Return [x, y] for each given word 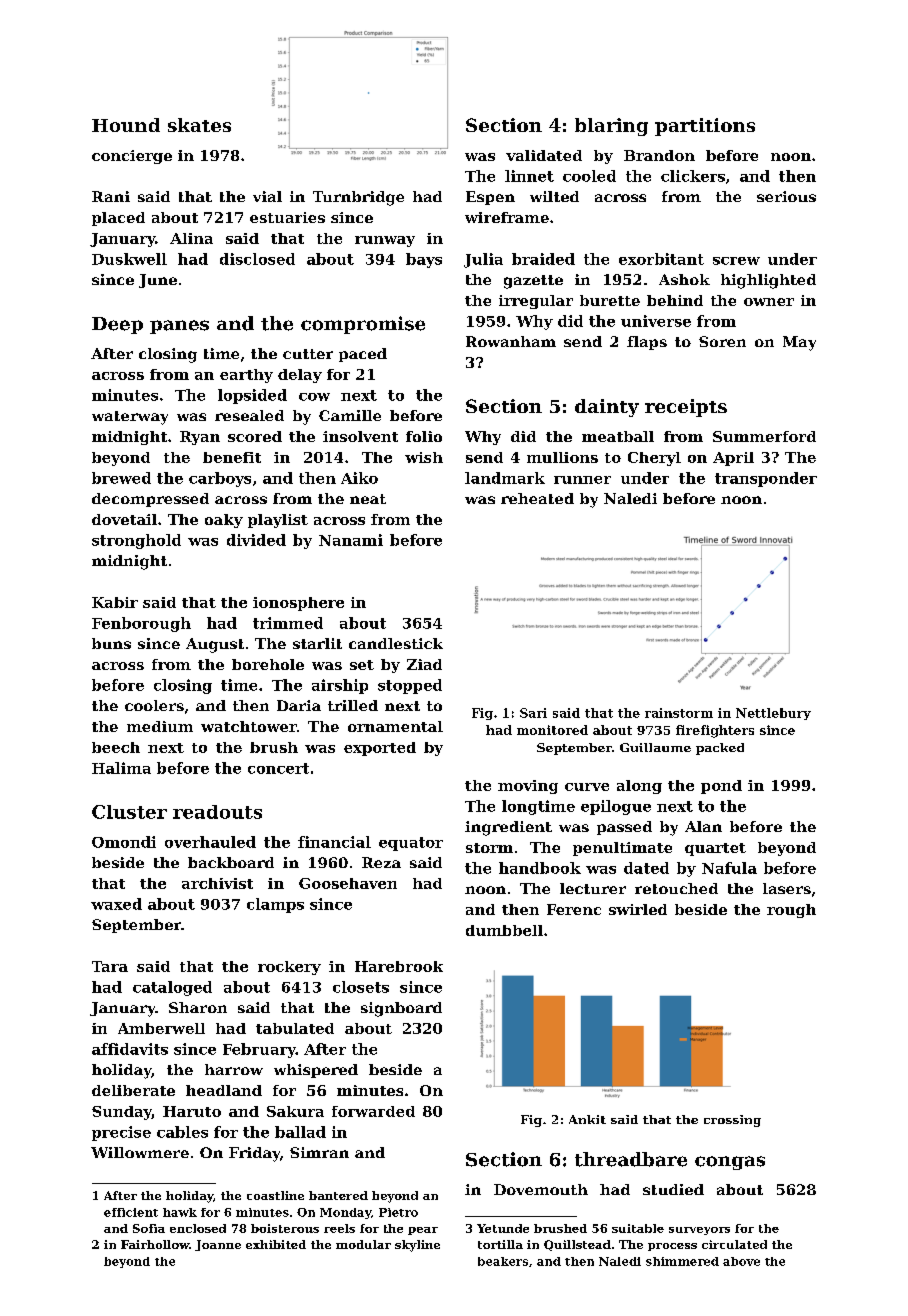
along [639, 787]
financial [334, 842]
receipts [686, 408]
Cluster [129, 812]
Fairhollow [155, 1244]
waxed [116, 904]
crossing [732, 1121]
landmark [505, 478]
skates [199, 125]
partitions [705, 127]
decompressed [150, 500]
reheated [537, 498]
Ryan [200, 438]
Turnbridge [358, 198]
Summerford [764, 436]
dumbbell [504, 930]
